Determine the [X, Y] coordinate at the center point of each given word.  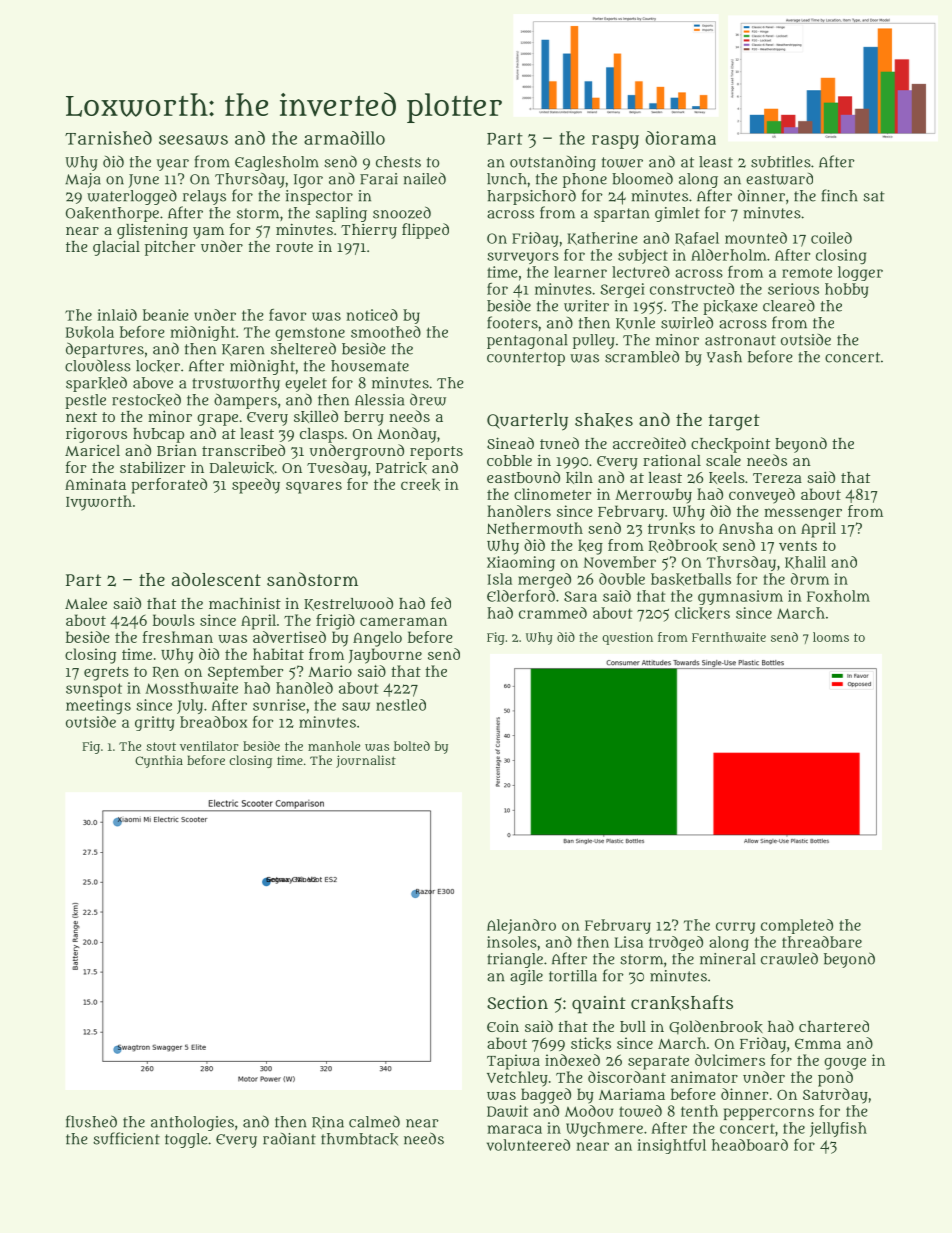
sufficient [126, 1138]
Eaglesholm [277, 163]
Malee [86, 603]
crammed [553, 613]
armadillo [344, 138]
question [627, 638]
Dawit [507, 1111]
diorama [680, 138]
